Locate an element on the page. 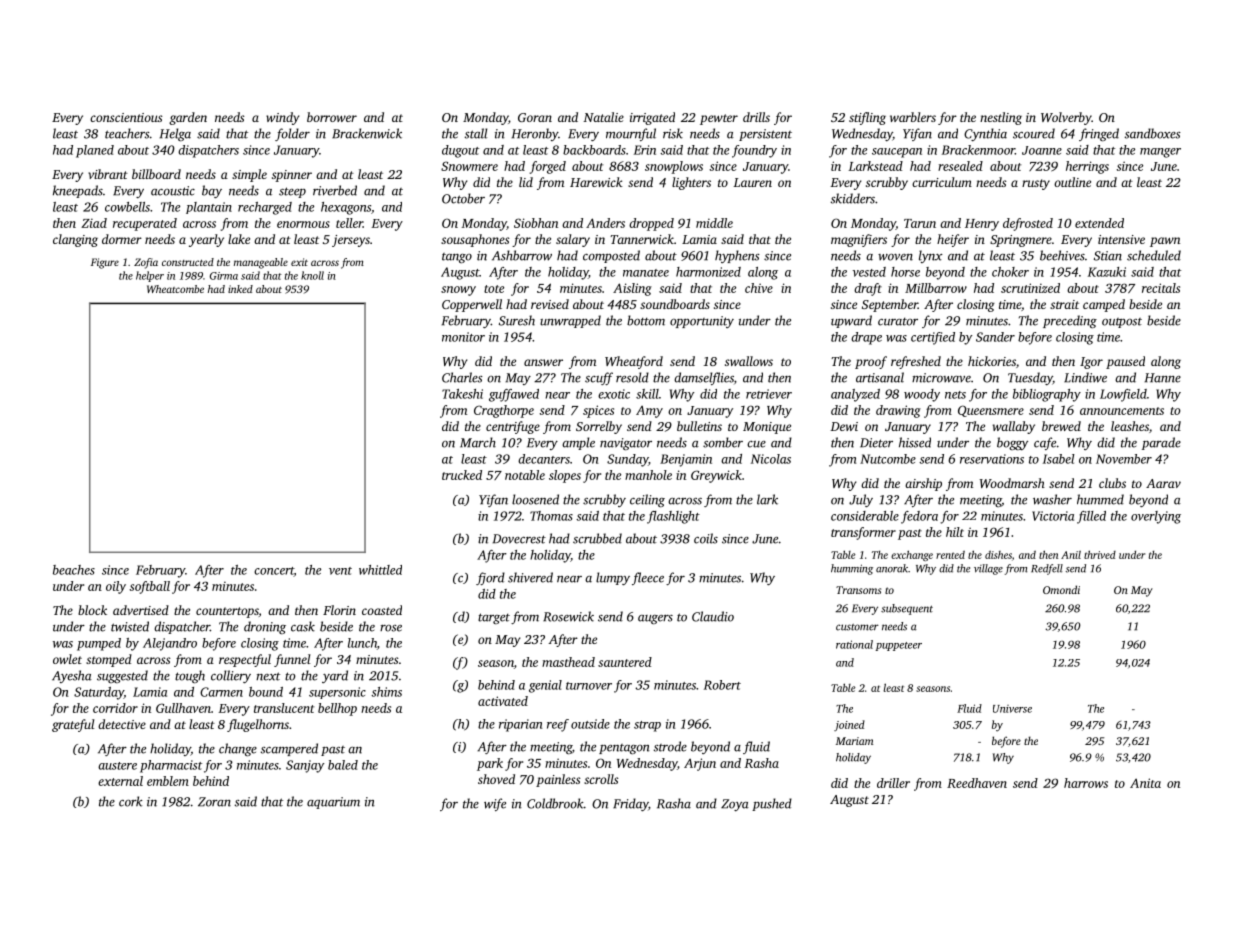 This page has height=952, width=1233. Universe is located at coordinates (1012, 709).
